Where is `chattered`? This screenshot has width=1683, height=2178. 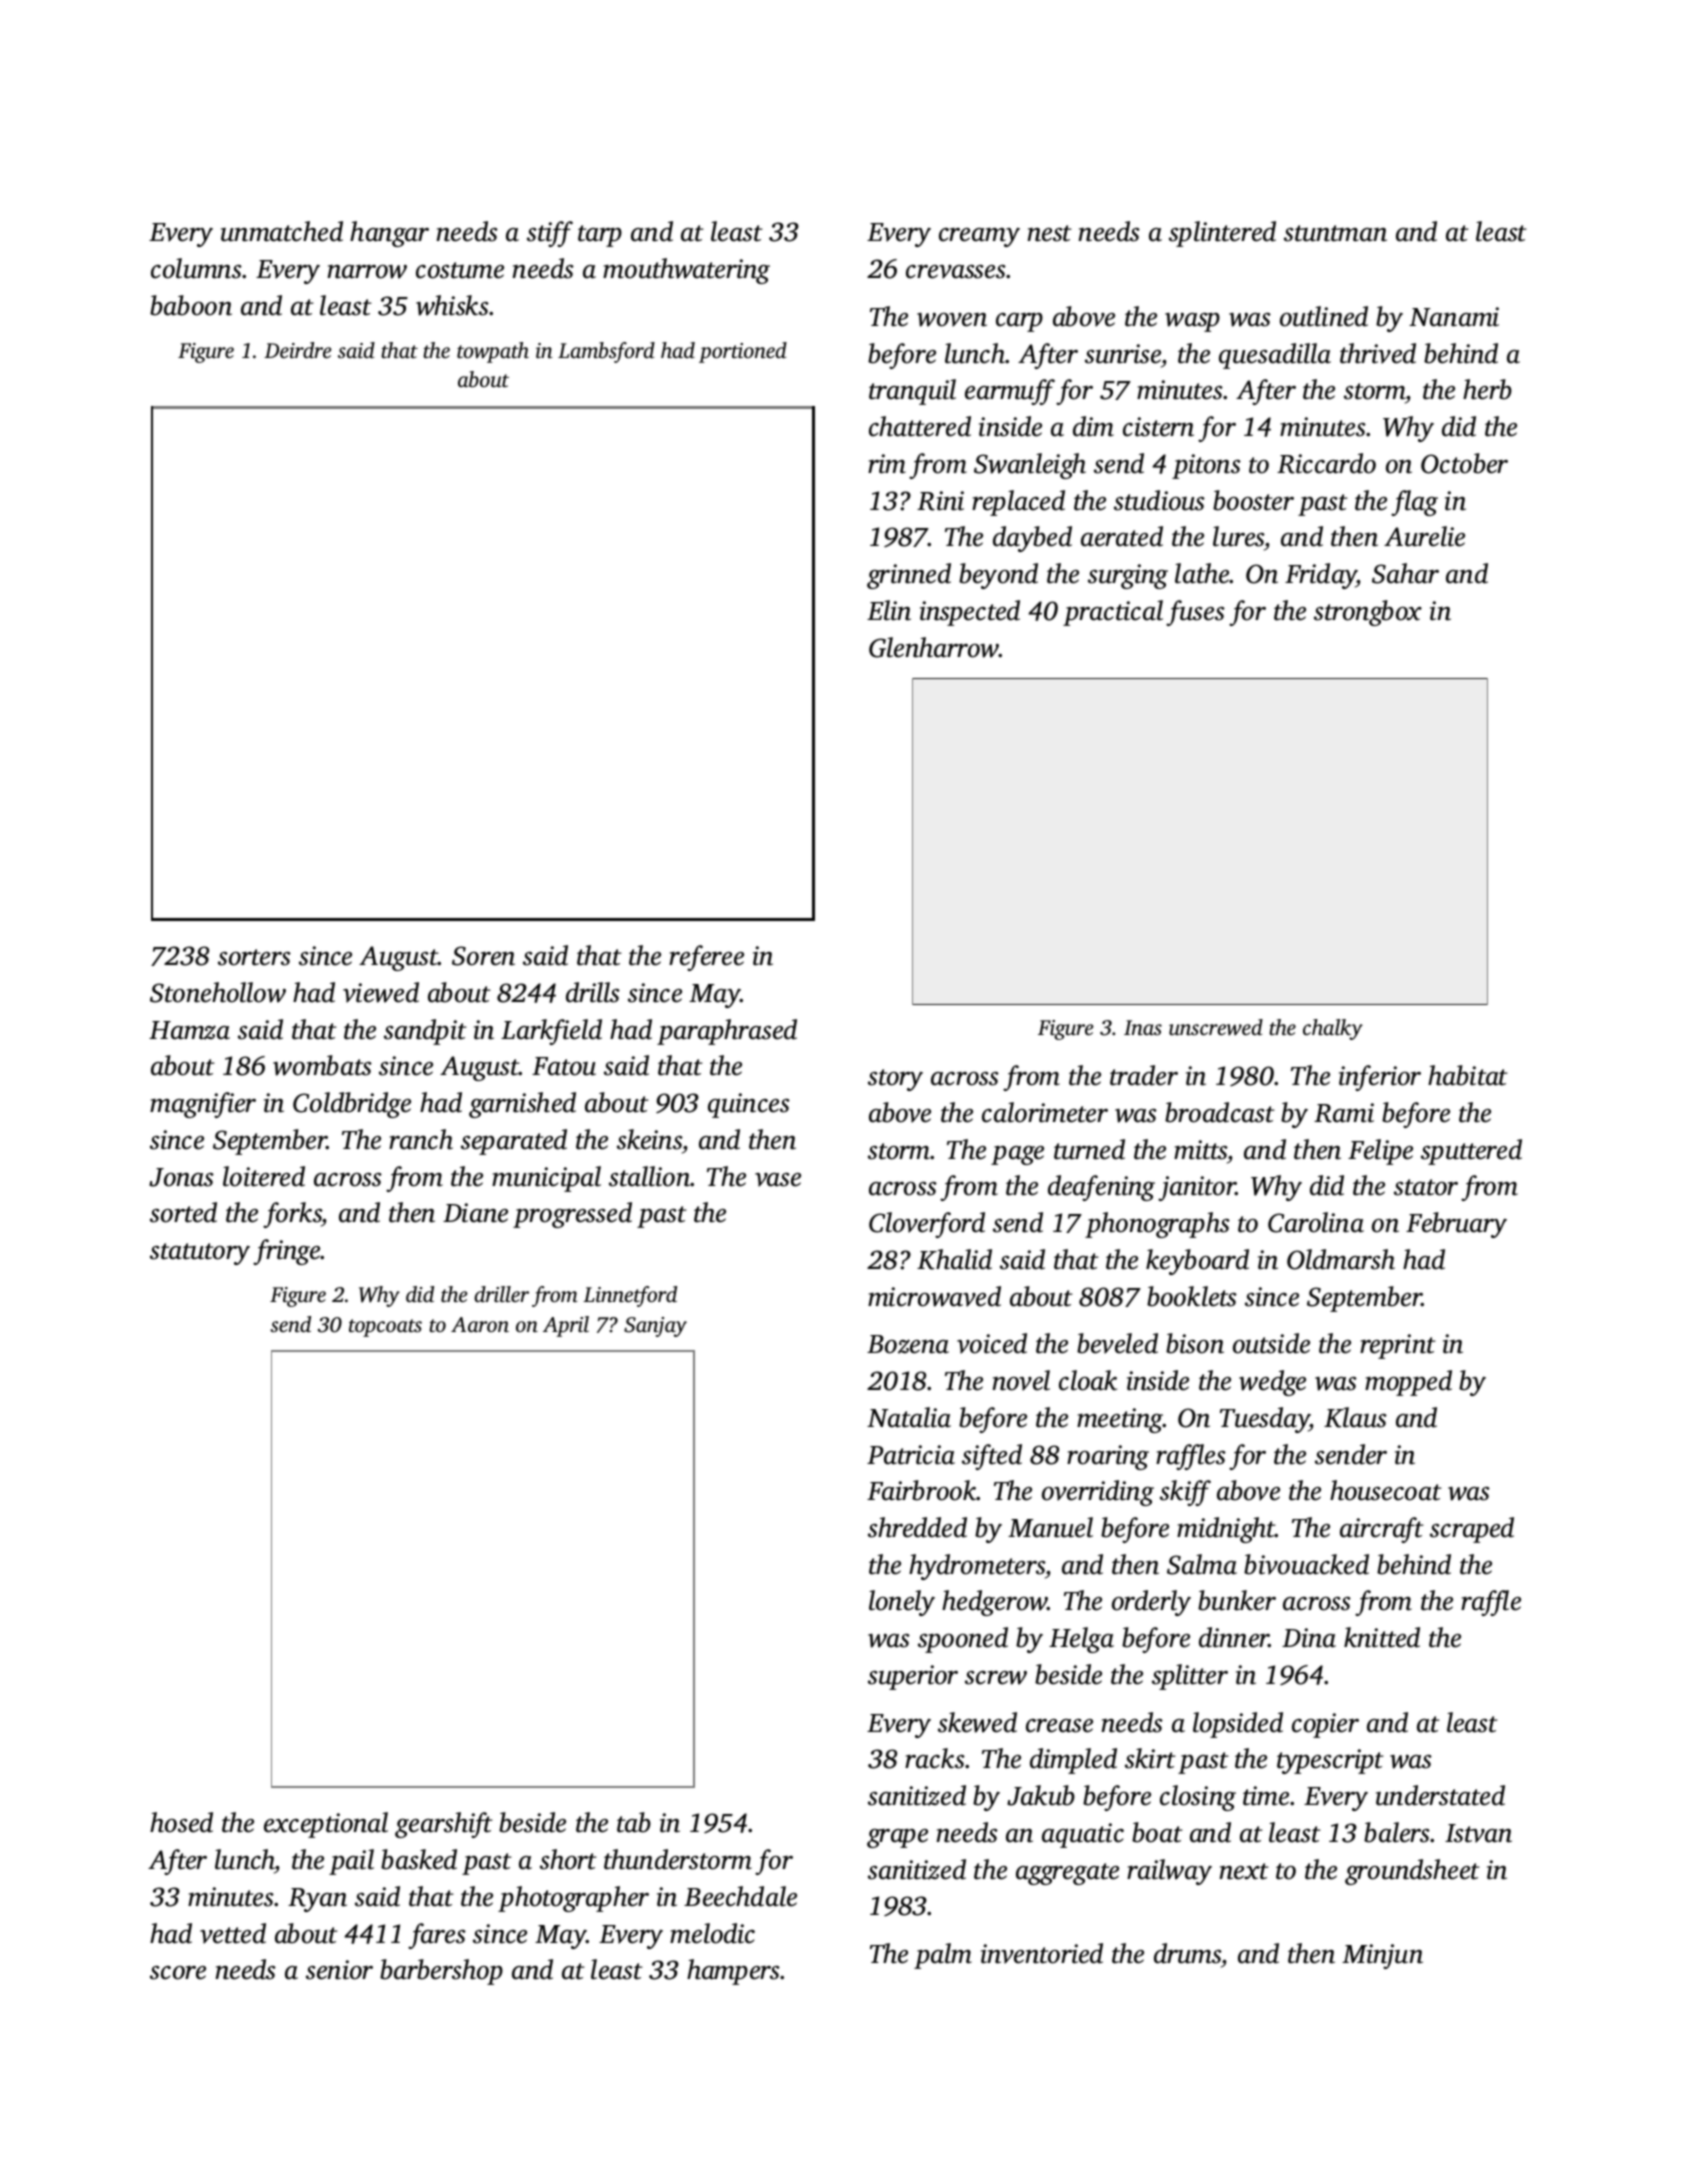 chattered is located at coordinates (920, 426).
